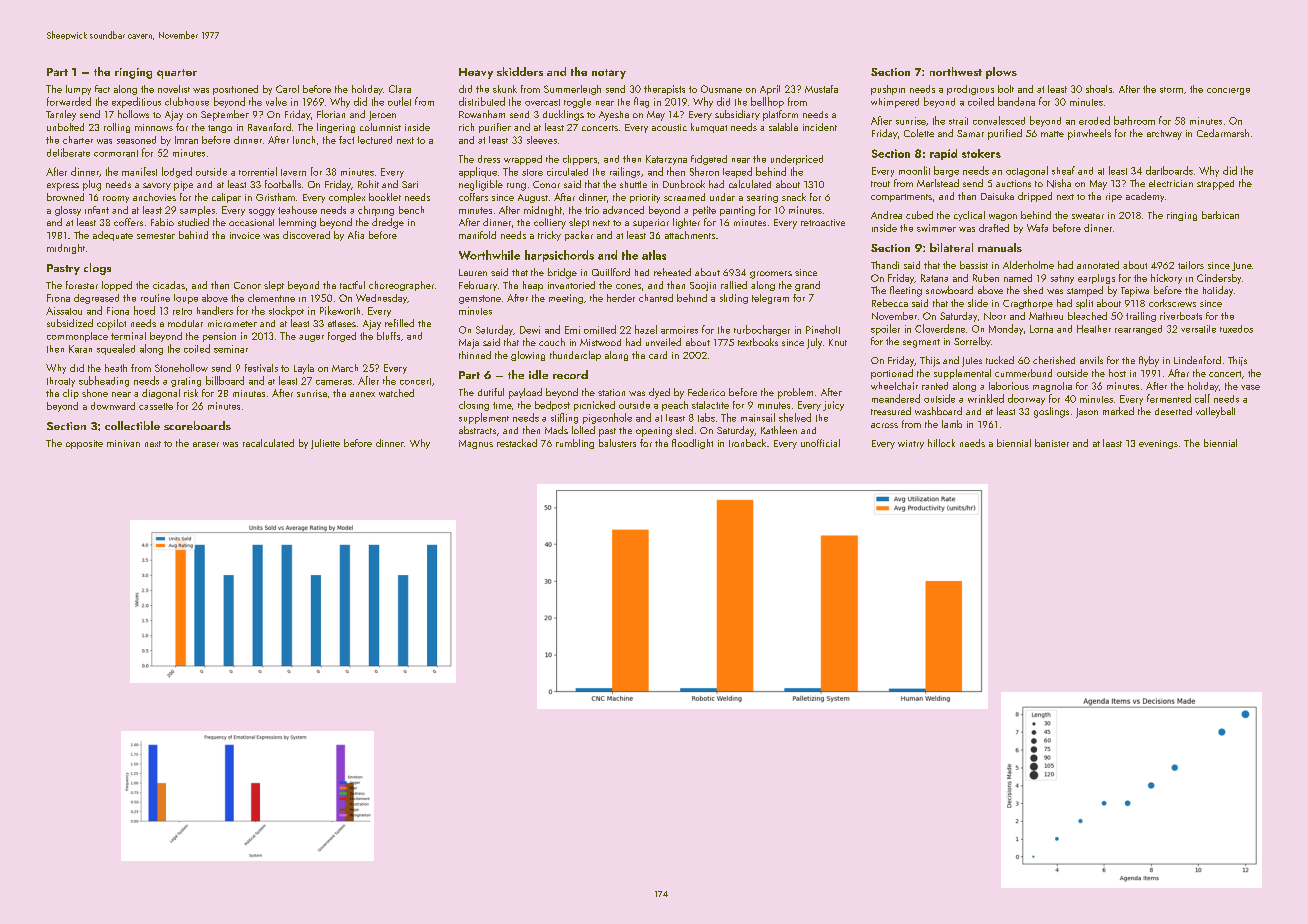  Describe the element at coordinates (156, 236) in the screenshot. I see `semester` at that location.
